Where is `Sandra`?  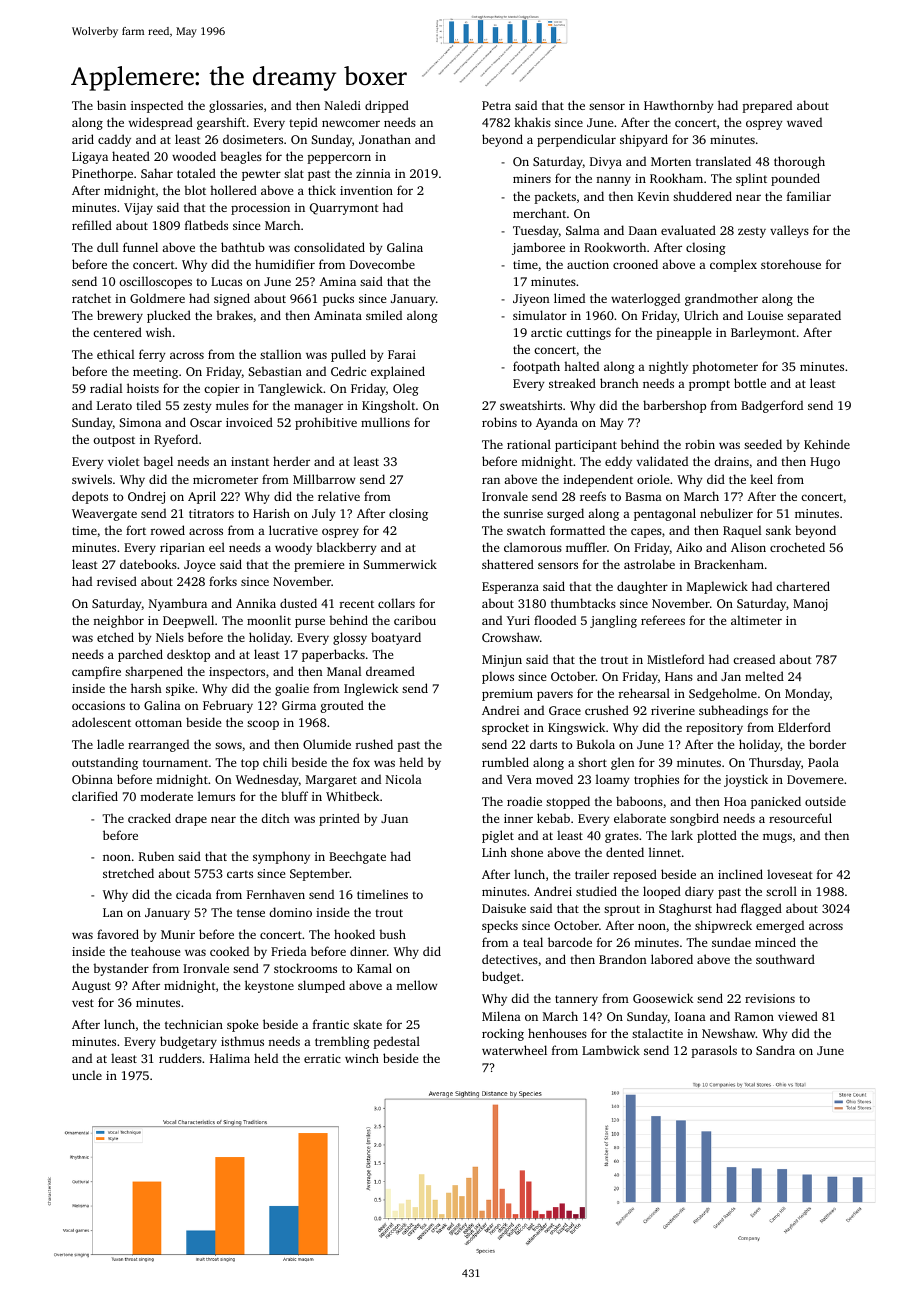
Sandra is located at coordinates (775, 1050).
